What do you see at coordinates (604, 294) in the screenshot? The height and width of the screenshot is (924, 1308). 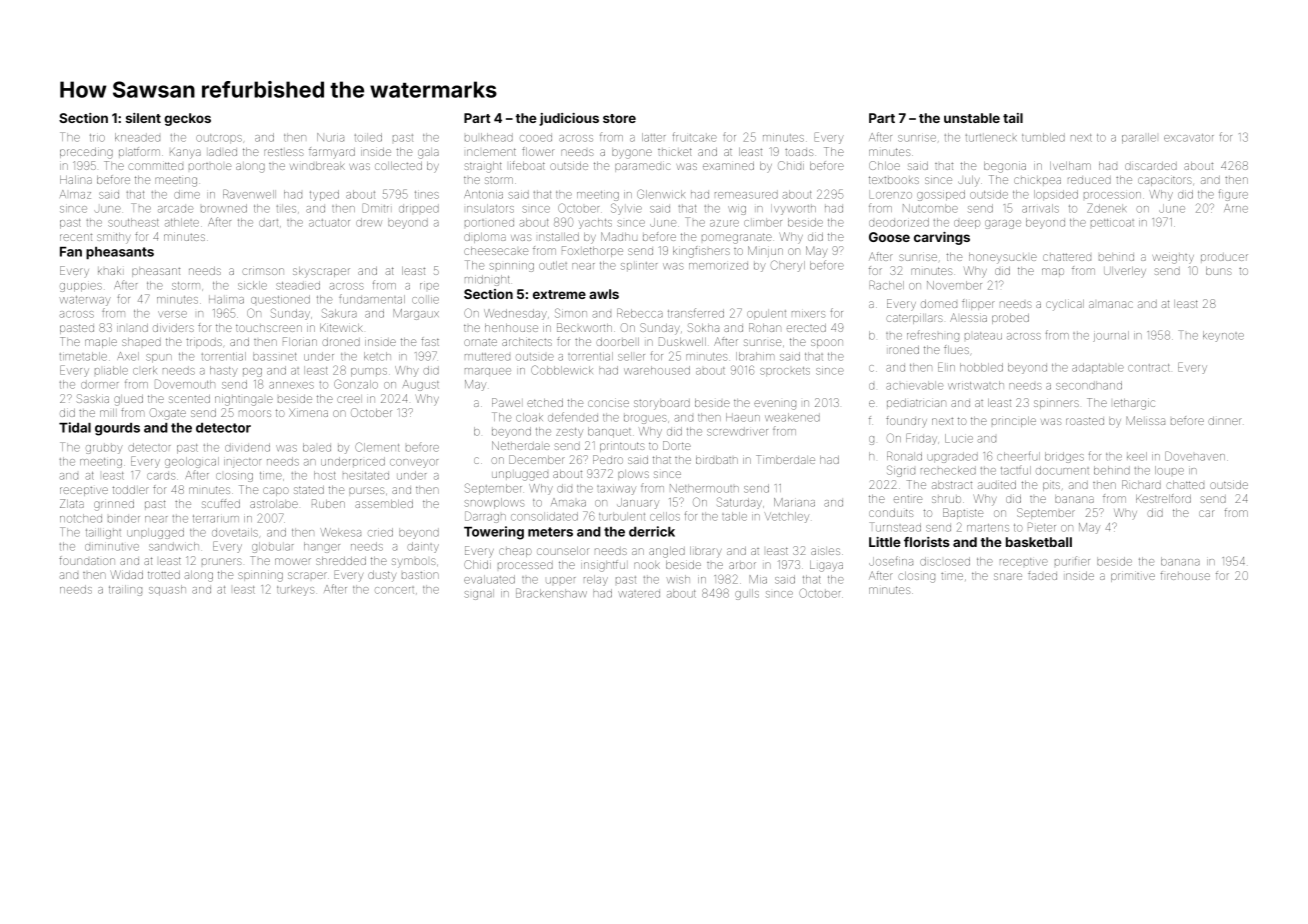 I see `awls` at bounding box center [604, 294].
